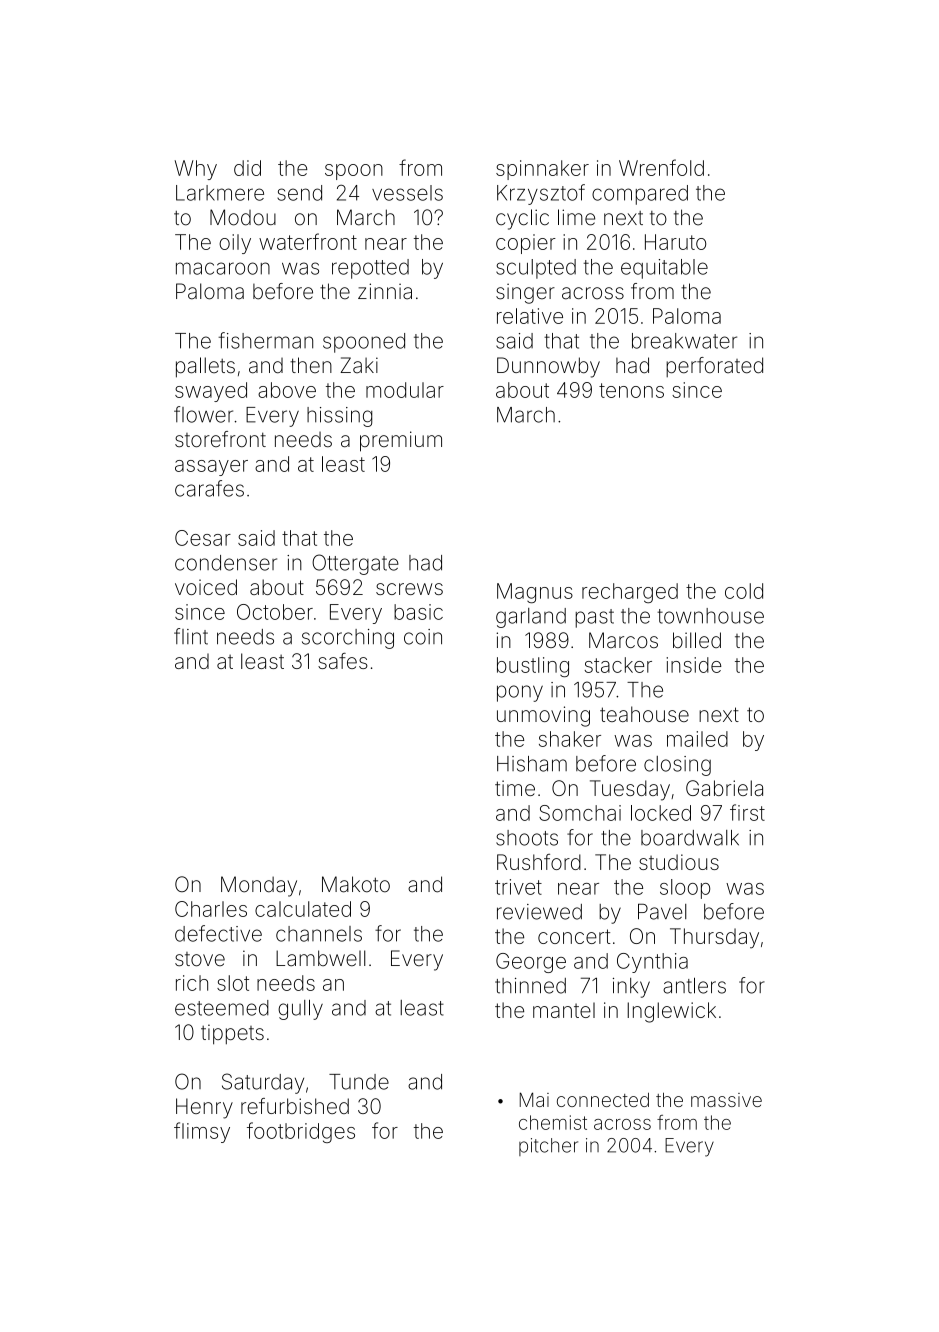 Image resolution: width=939 pixels, height=1332 pixels. I want to click on inky, so click(631, 988).
